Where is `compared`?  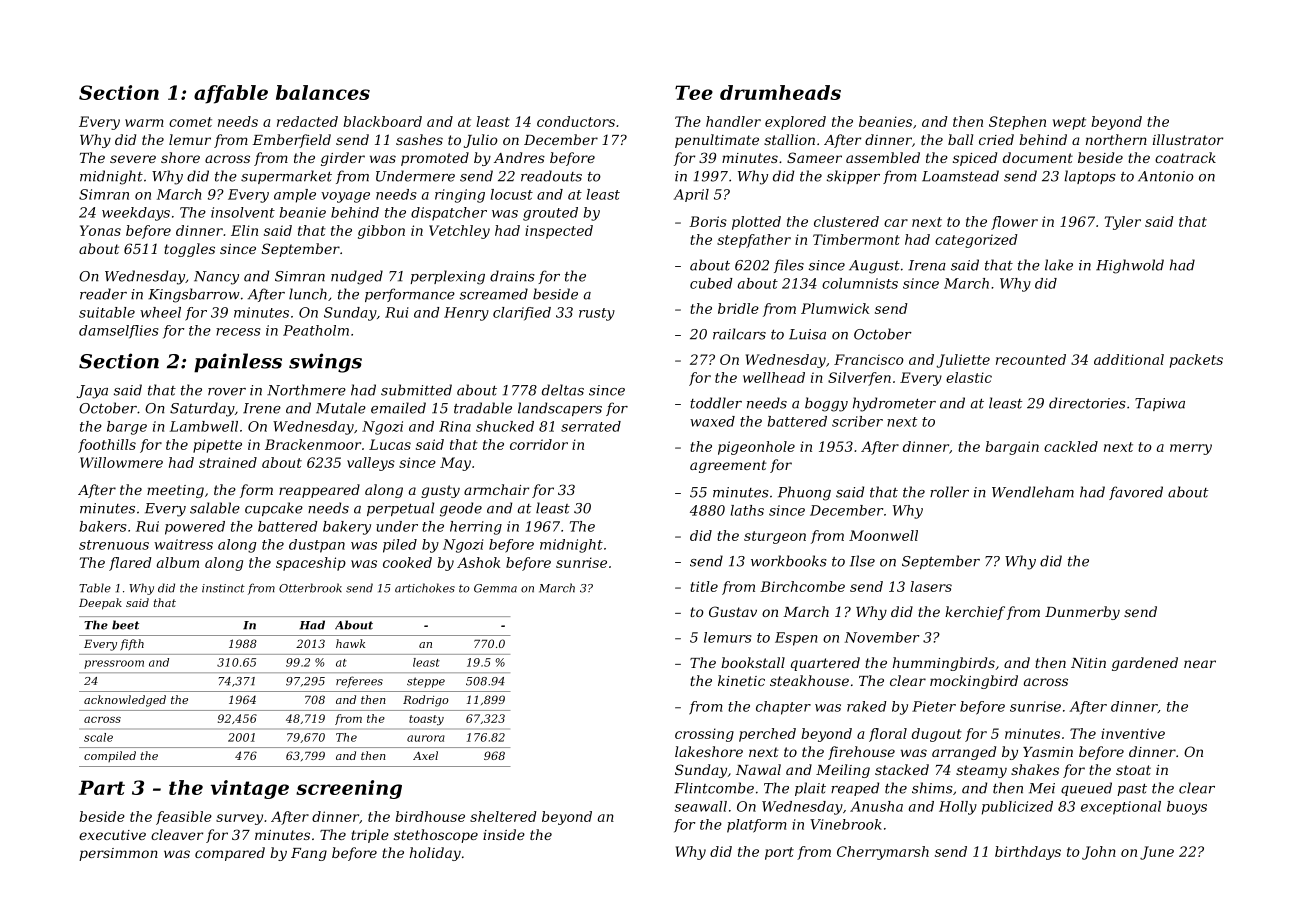
compared is located at coordinates (230, 854).
